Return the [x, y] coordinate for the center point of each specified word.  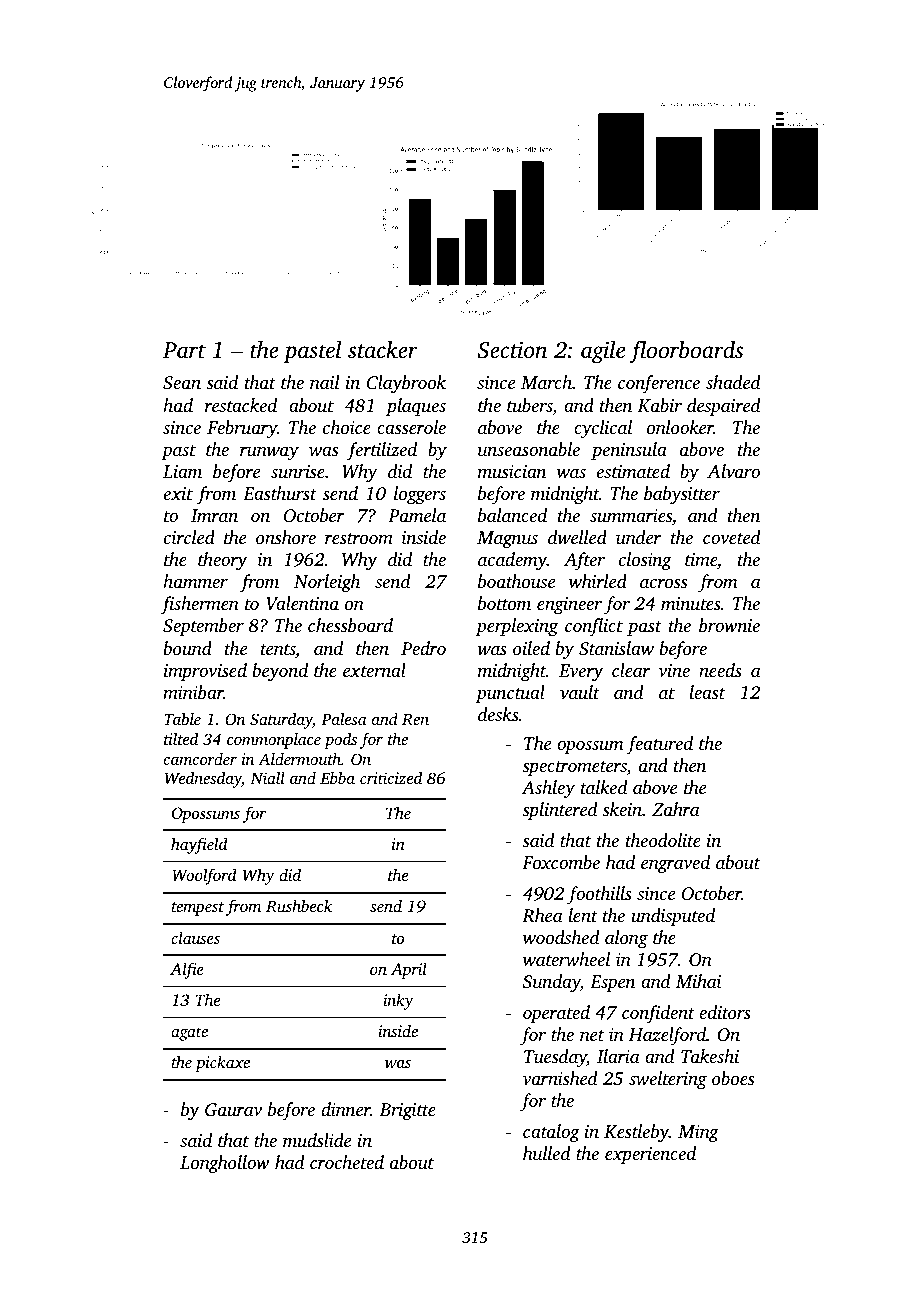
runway [269, 453]
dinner [346, 1109]
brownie [729, 625]
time [701, 559]
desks [498, 714]
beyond [280, 672]
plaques [416, 407]
